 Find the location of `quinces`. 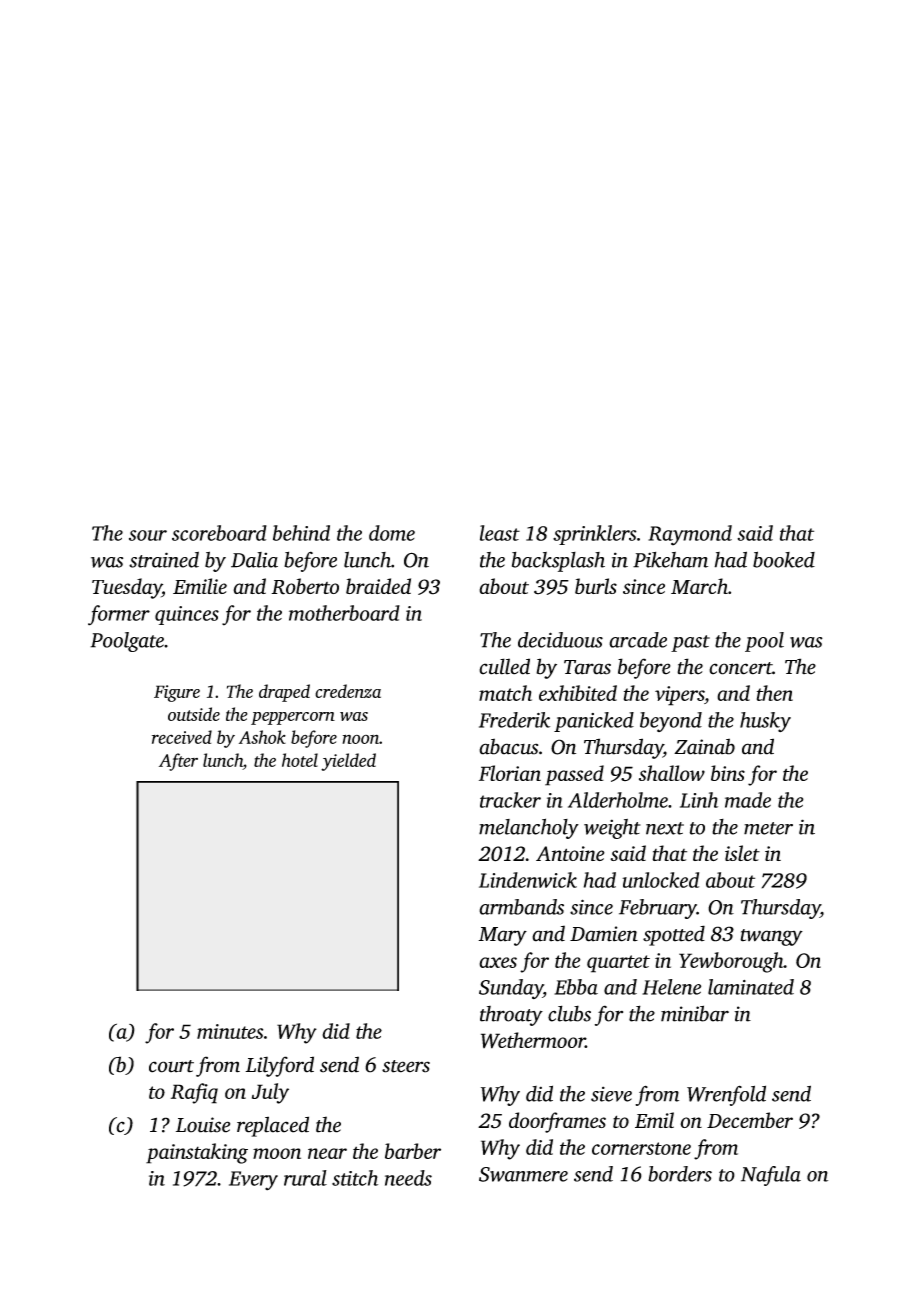

quinces is located at coordinates (187, 615).
